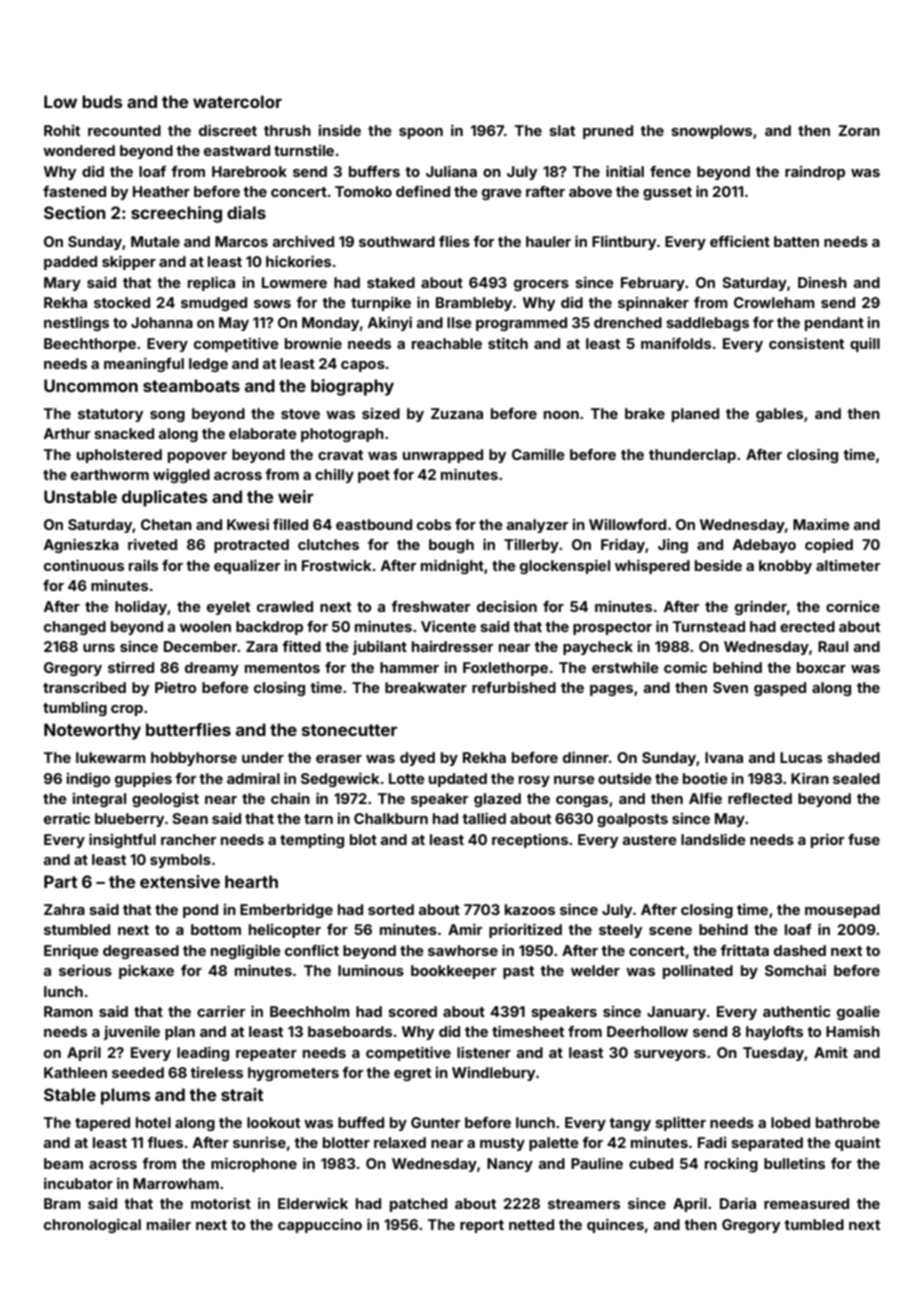 The height and width of the screenshot is (1308, 924). Describe the element at coordinates (285, 606) in the screenshot. I see `crawled` at that location.
